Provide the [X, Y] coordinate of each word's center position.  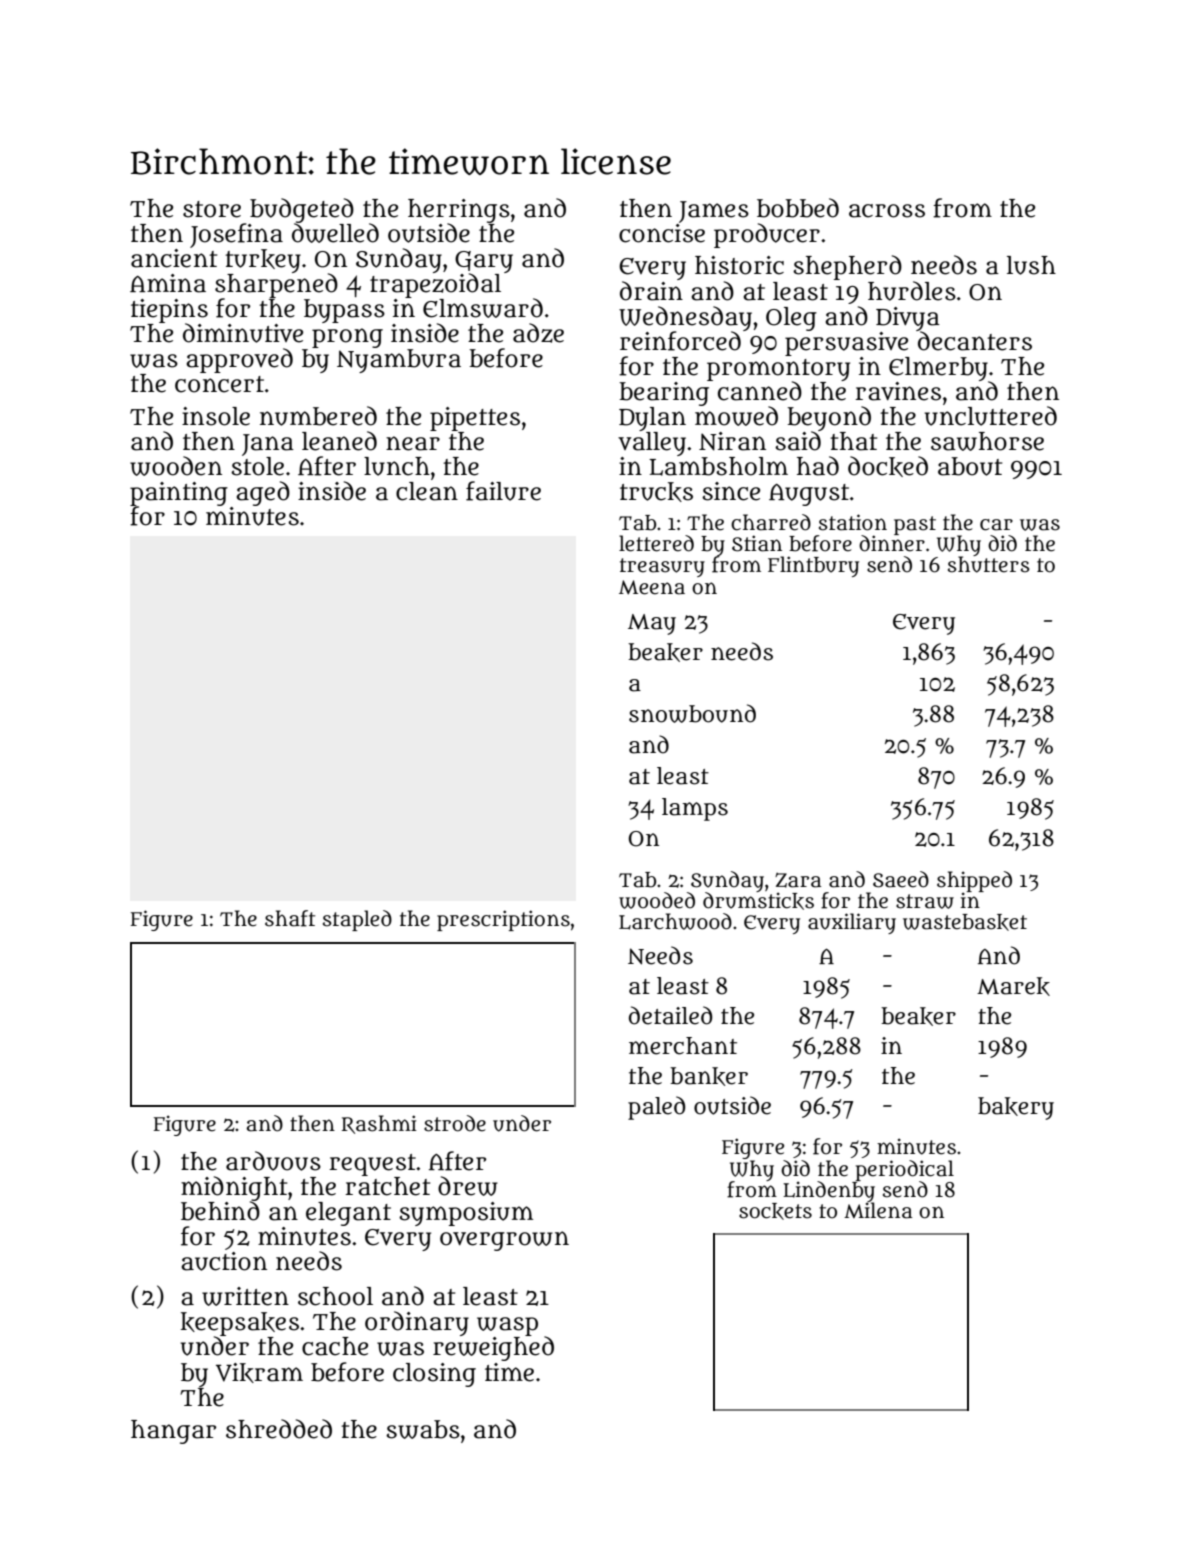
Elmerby [938, 369]
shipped [974, 881]
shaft [290, 918]
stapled [357, 920]
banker [709, 1076]
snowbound [692, 713]
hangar [173, 1432]
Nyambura [399, 361]
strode [455, 1123]
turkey [263, 261]
